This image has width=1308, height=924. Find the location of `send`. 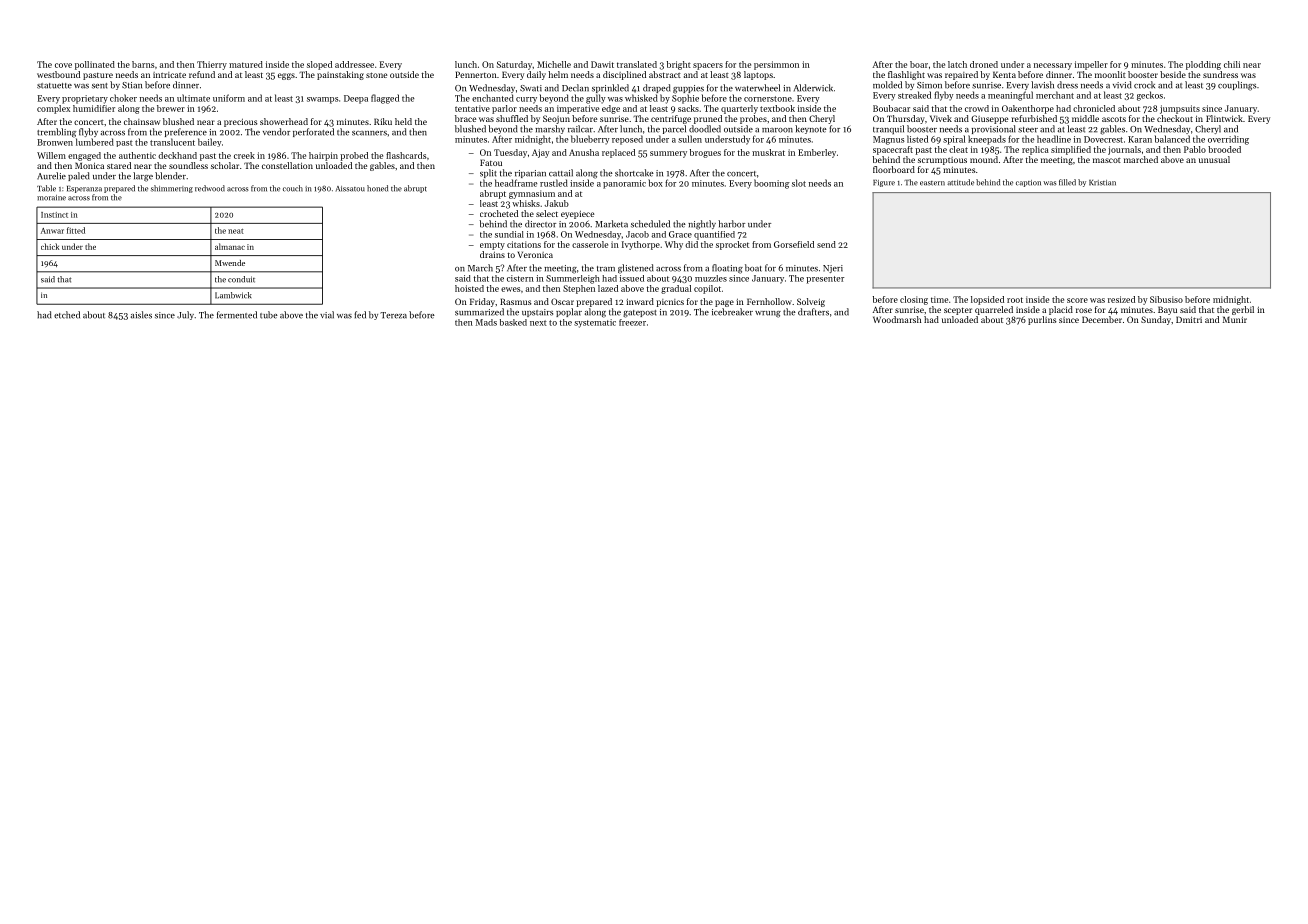

send is located at coordinates (826, 244).
